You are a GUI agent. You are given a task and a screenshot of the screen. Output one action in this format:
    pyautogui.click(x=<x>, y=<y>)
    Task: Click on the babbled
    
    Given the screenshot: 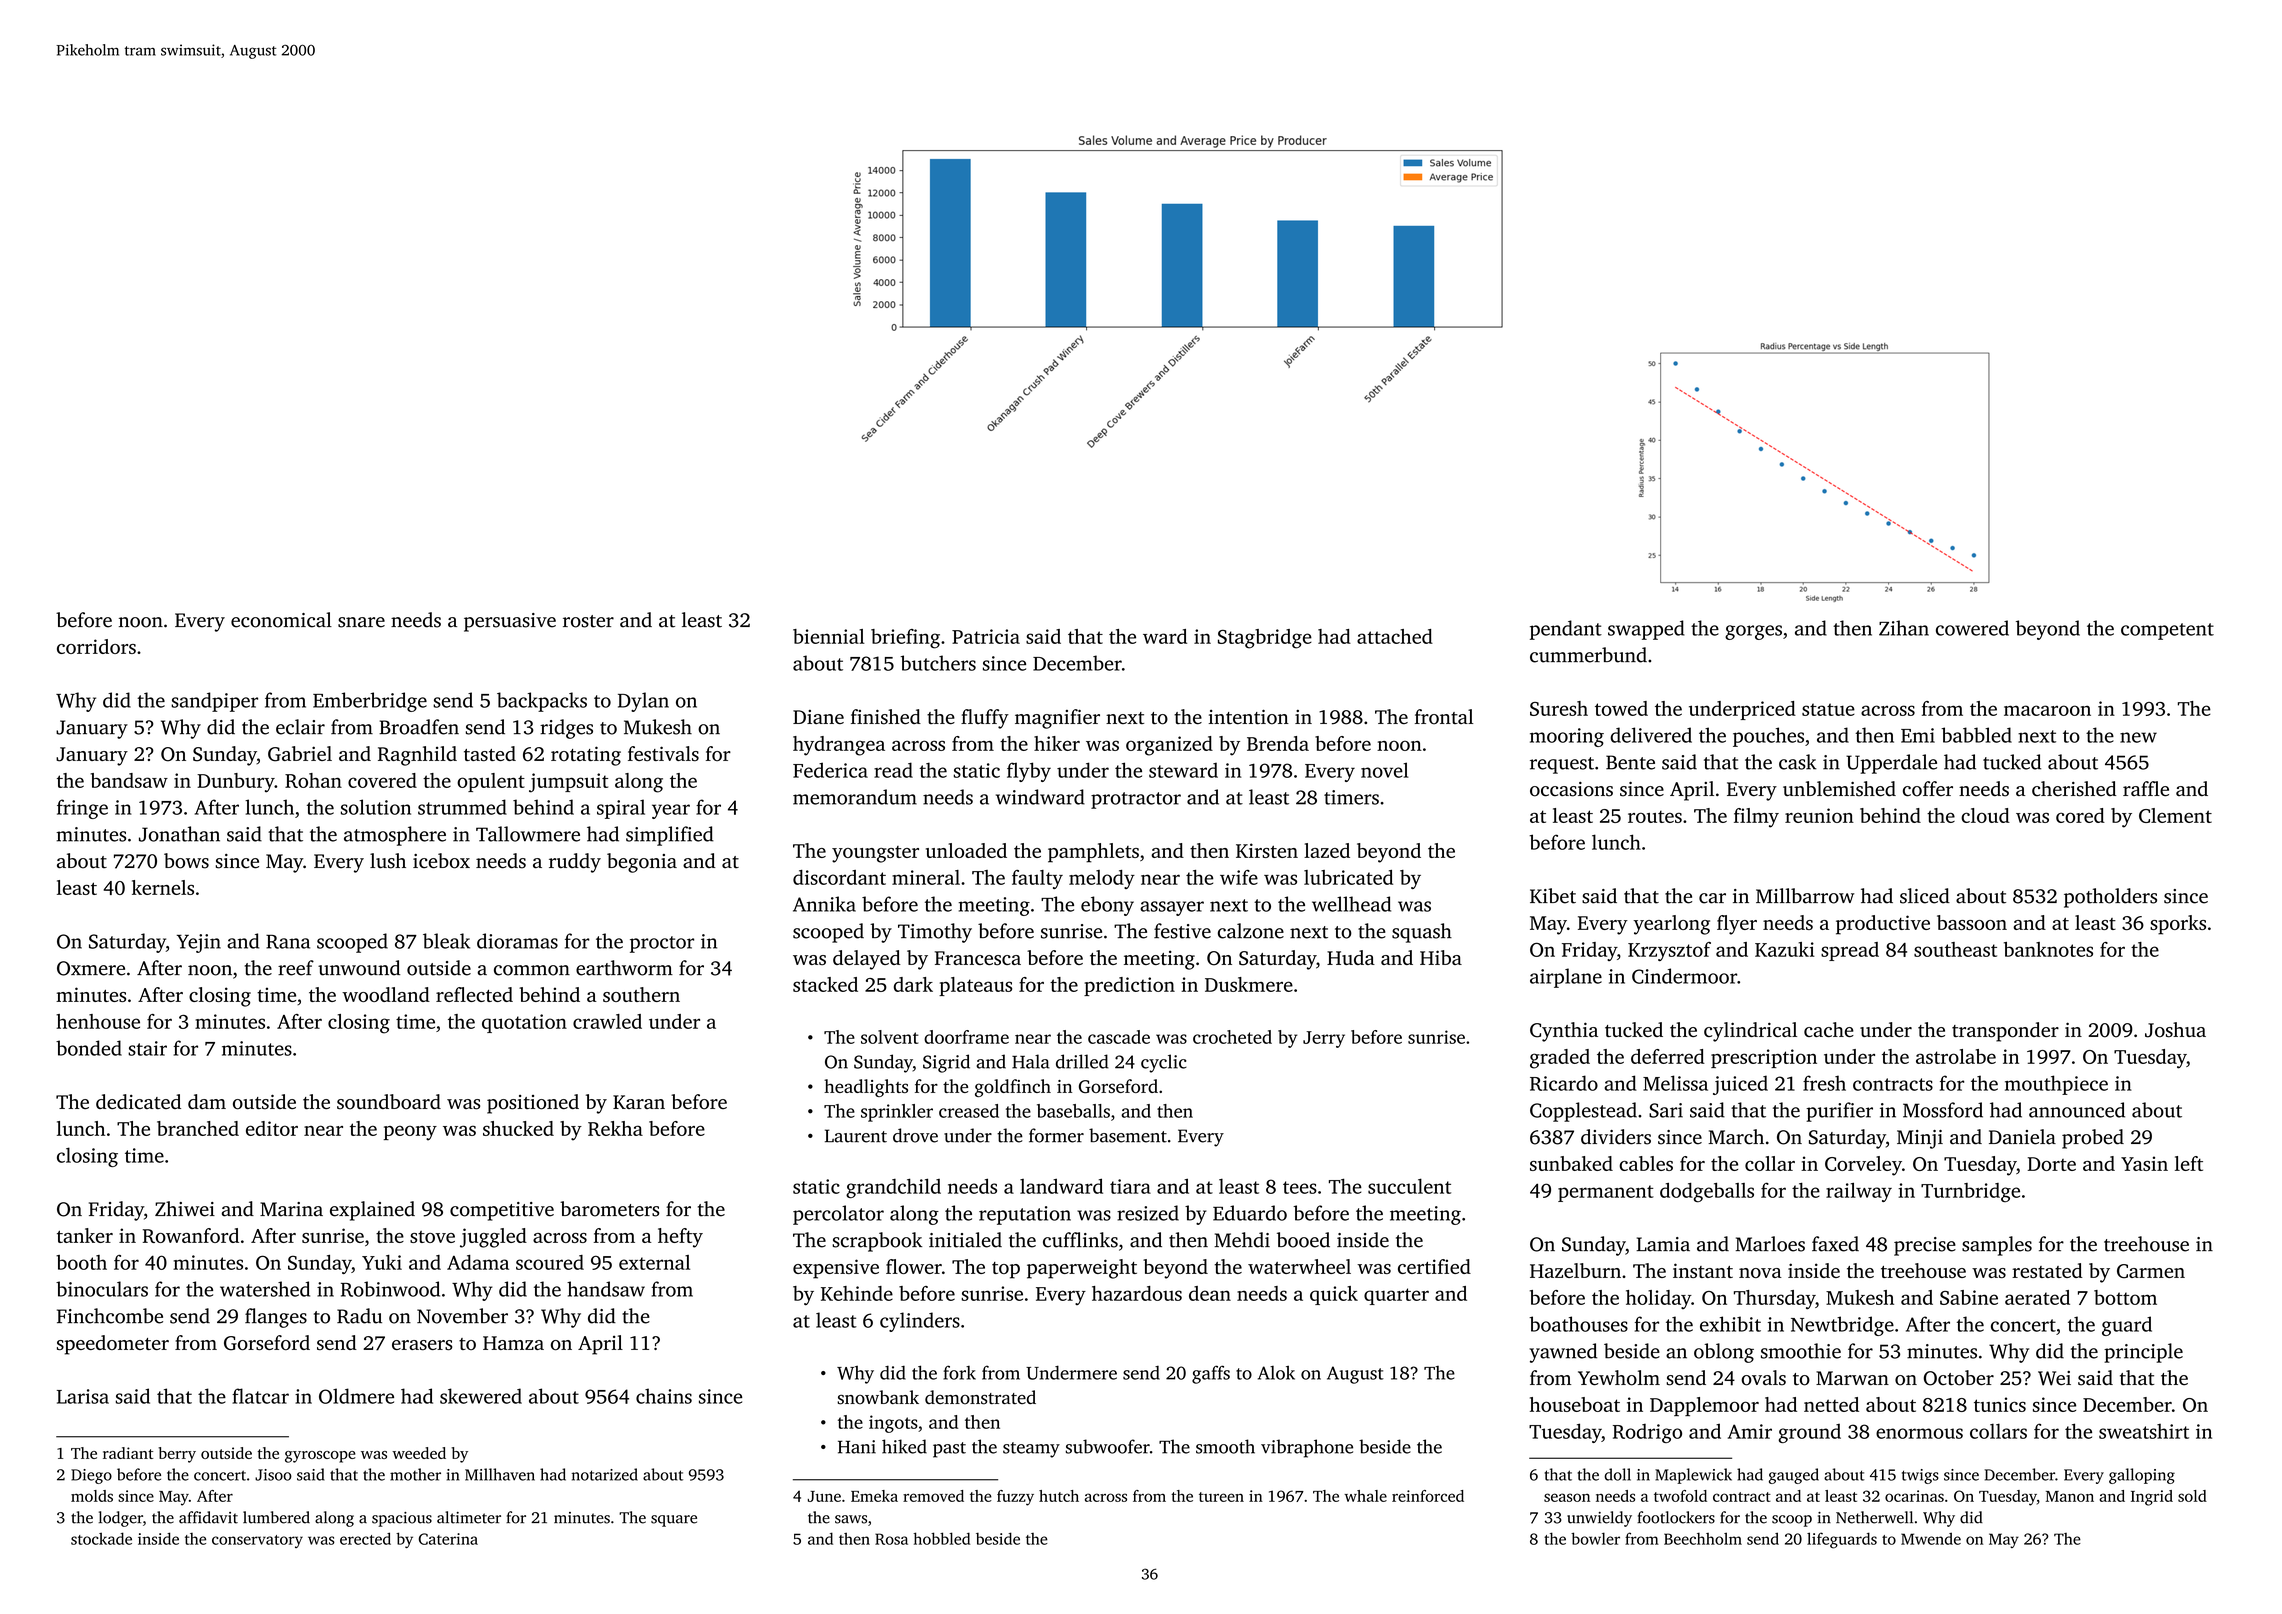 What is the action you would take?
    pyautogui.click(x=1976, y=735)
